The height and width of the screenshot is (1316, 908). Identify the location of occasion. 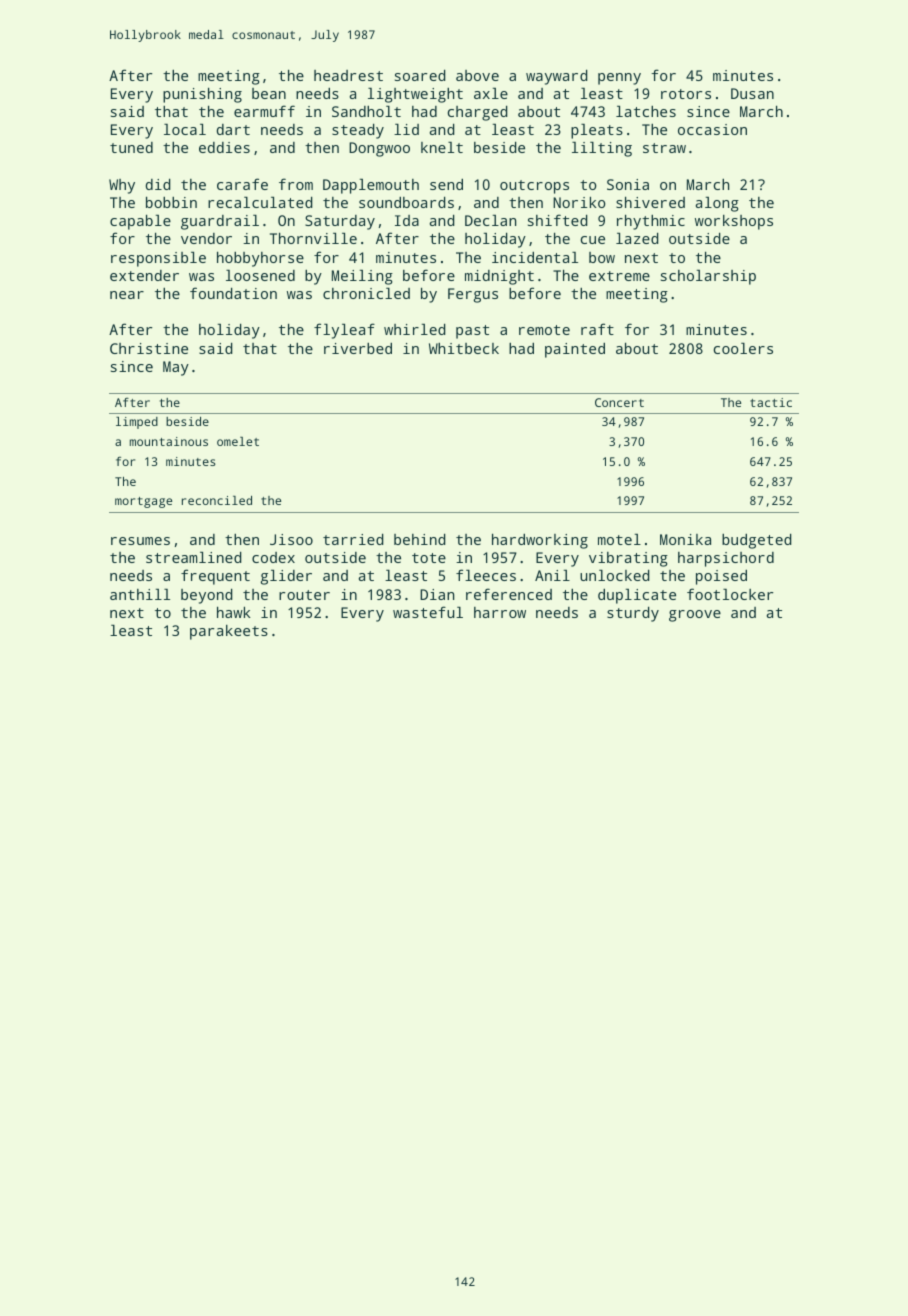
(712, 129).
